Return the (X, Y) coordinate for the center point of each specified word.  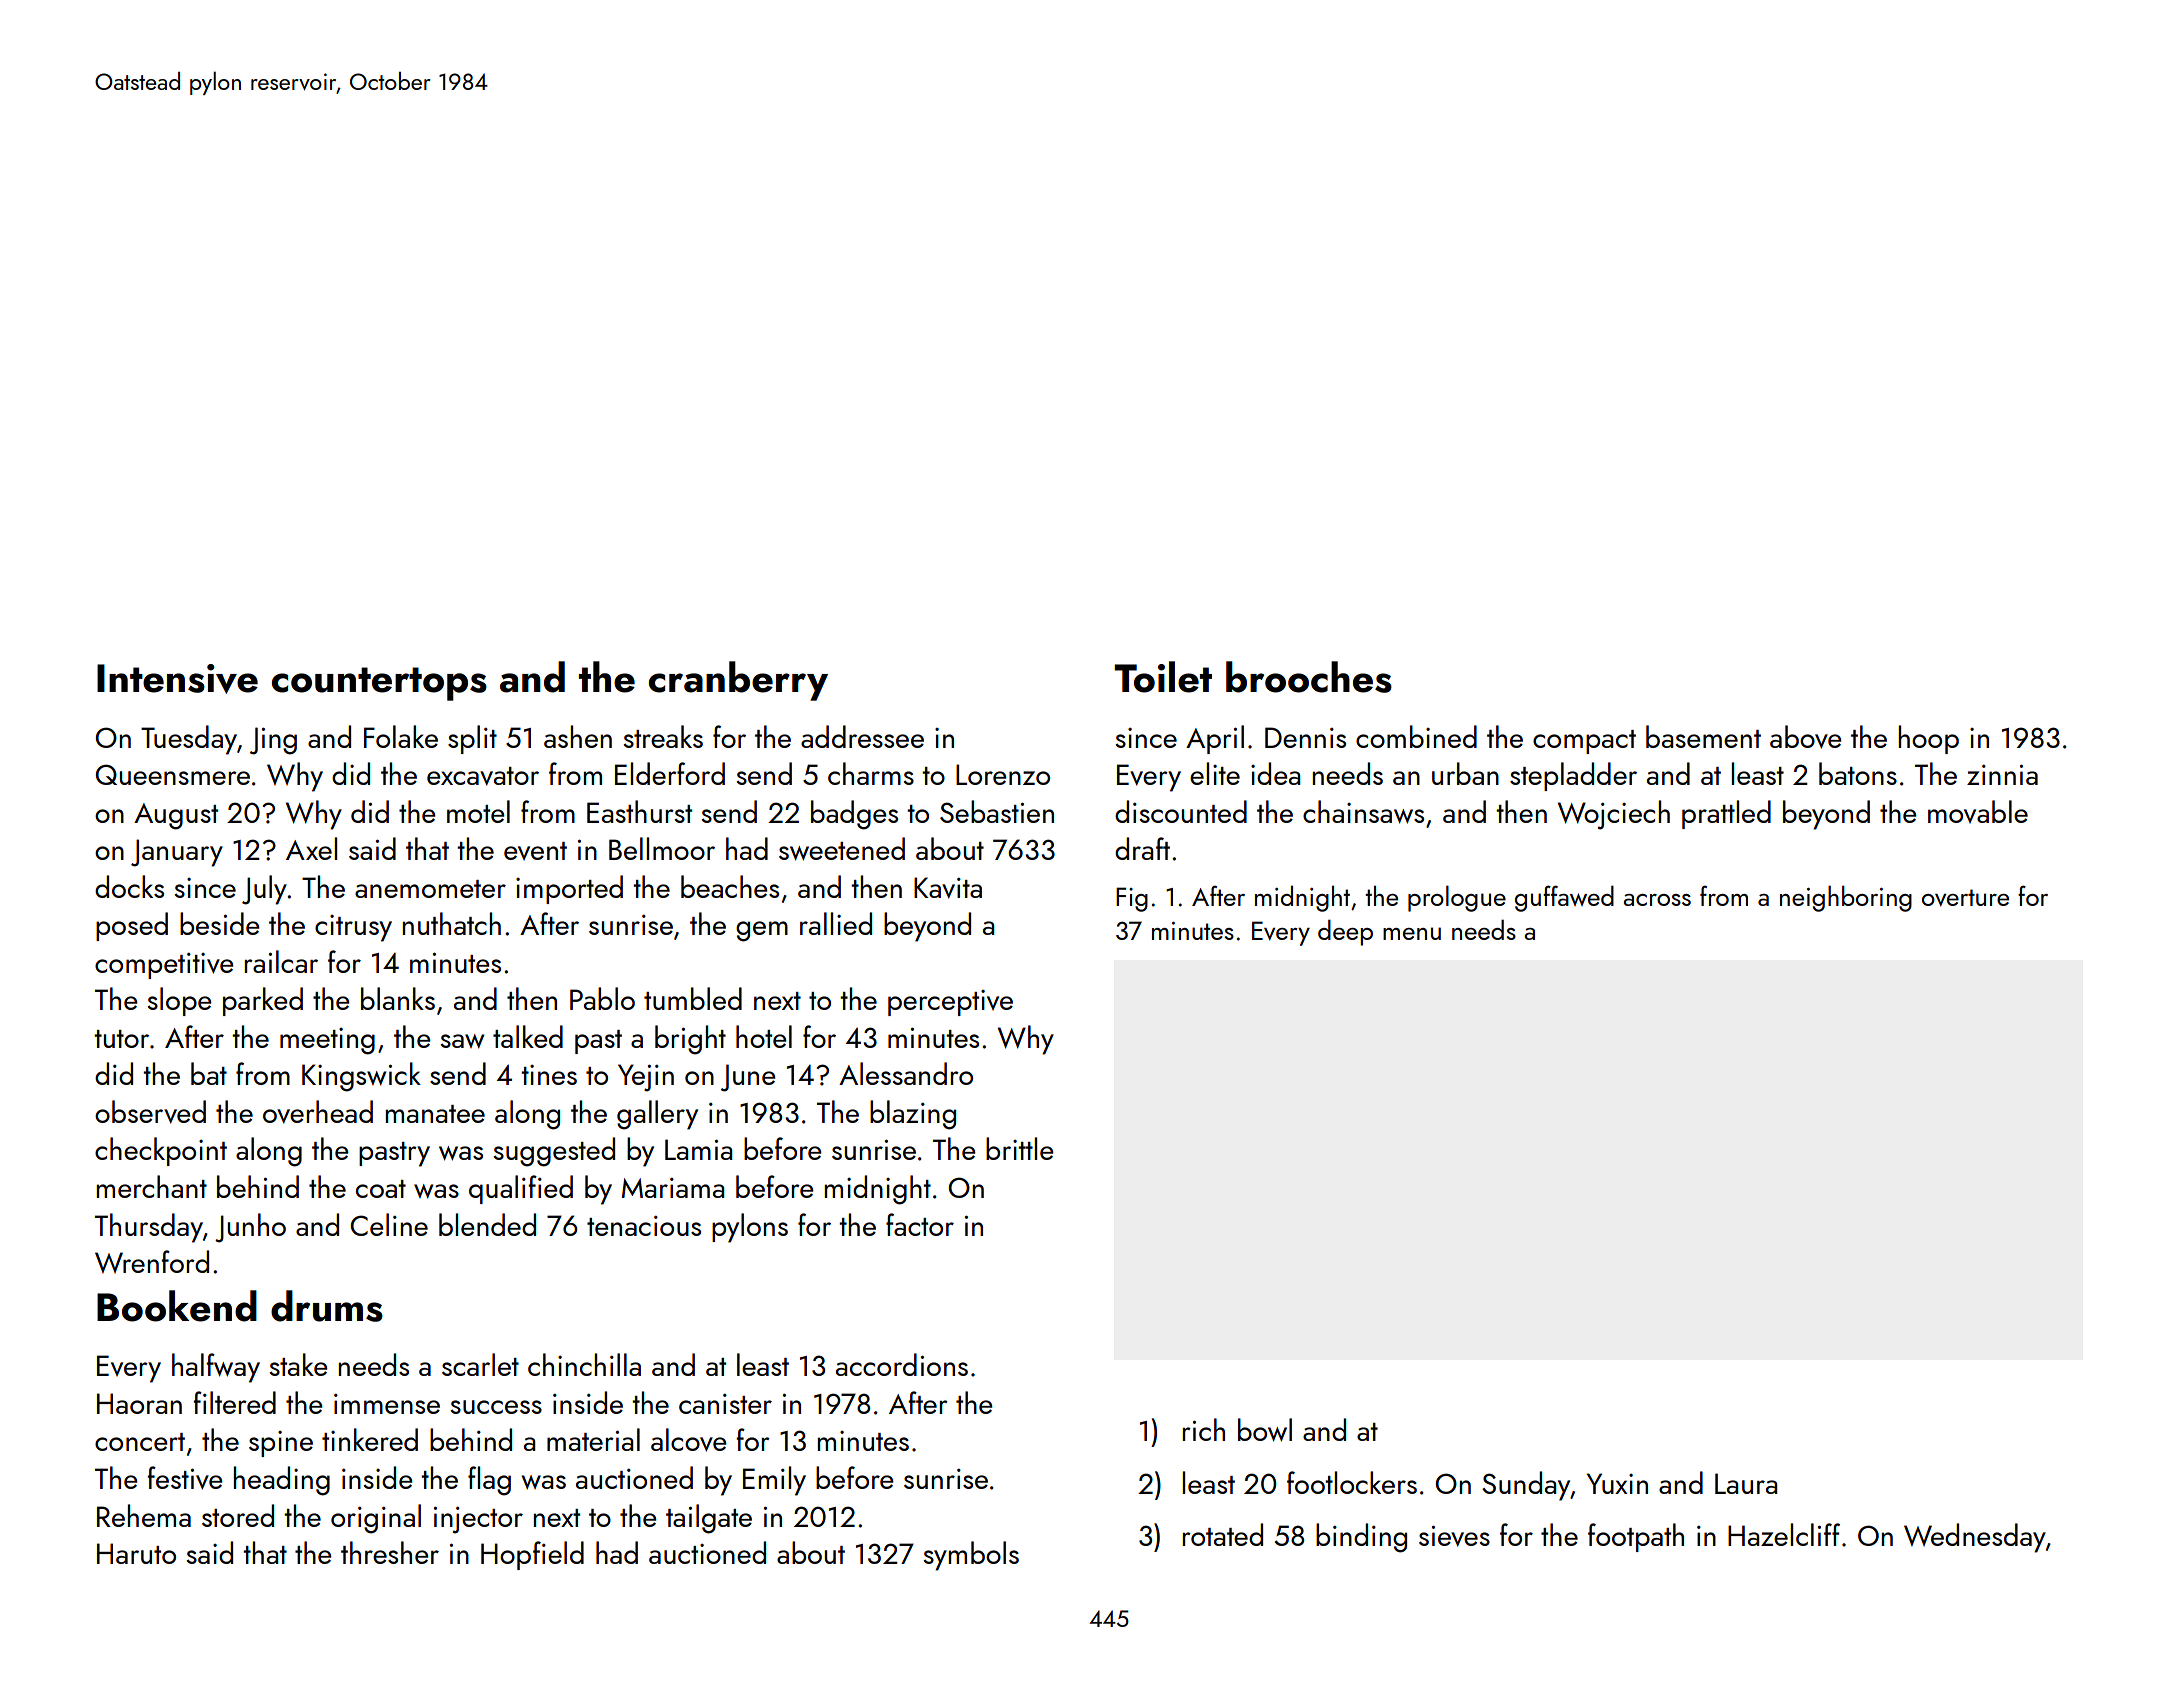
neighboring (1846, 898)
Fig (1132, 899)
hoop (1928, 739)
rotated (1222, 1534)
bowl (1265, 1430)
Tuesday (189, 740)
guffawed (1564, 898)
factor (920, 1224)
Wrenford (152, 1261)
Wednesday (1975, 1538)
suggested (554, 1152)
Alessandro (906, 1073)
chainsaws (1363, 812)
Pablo (602, 998)
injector (478, 1520)
